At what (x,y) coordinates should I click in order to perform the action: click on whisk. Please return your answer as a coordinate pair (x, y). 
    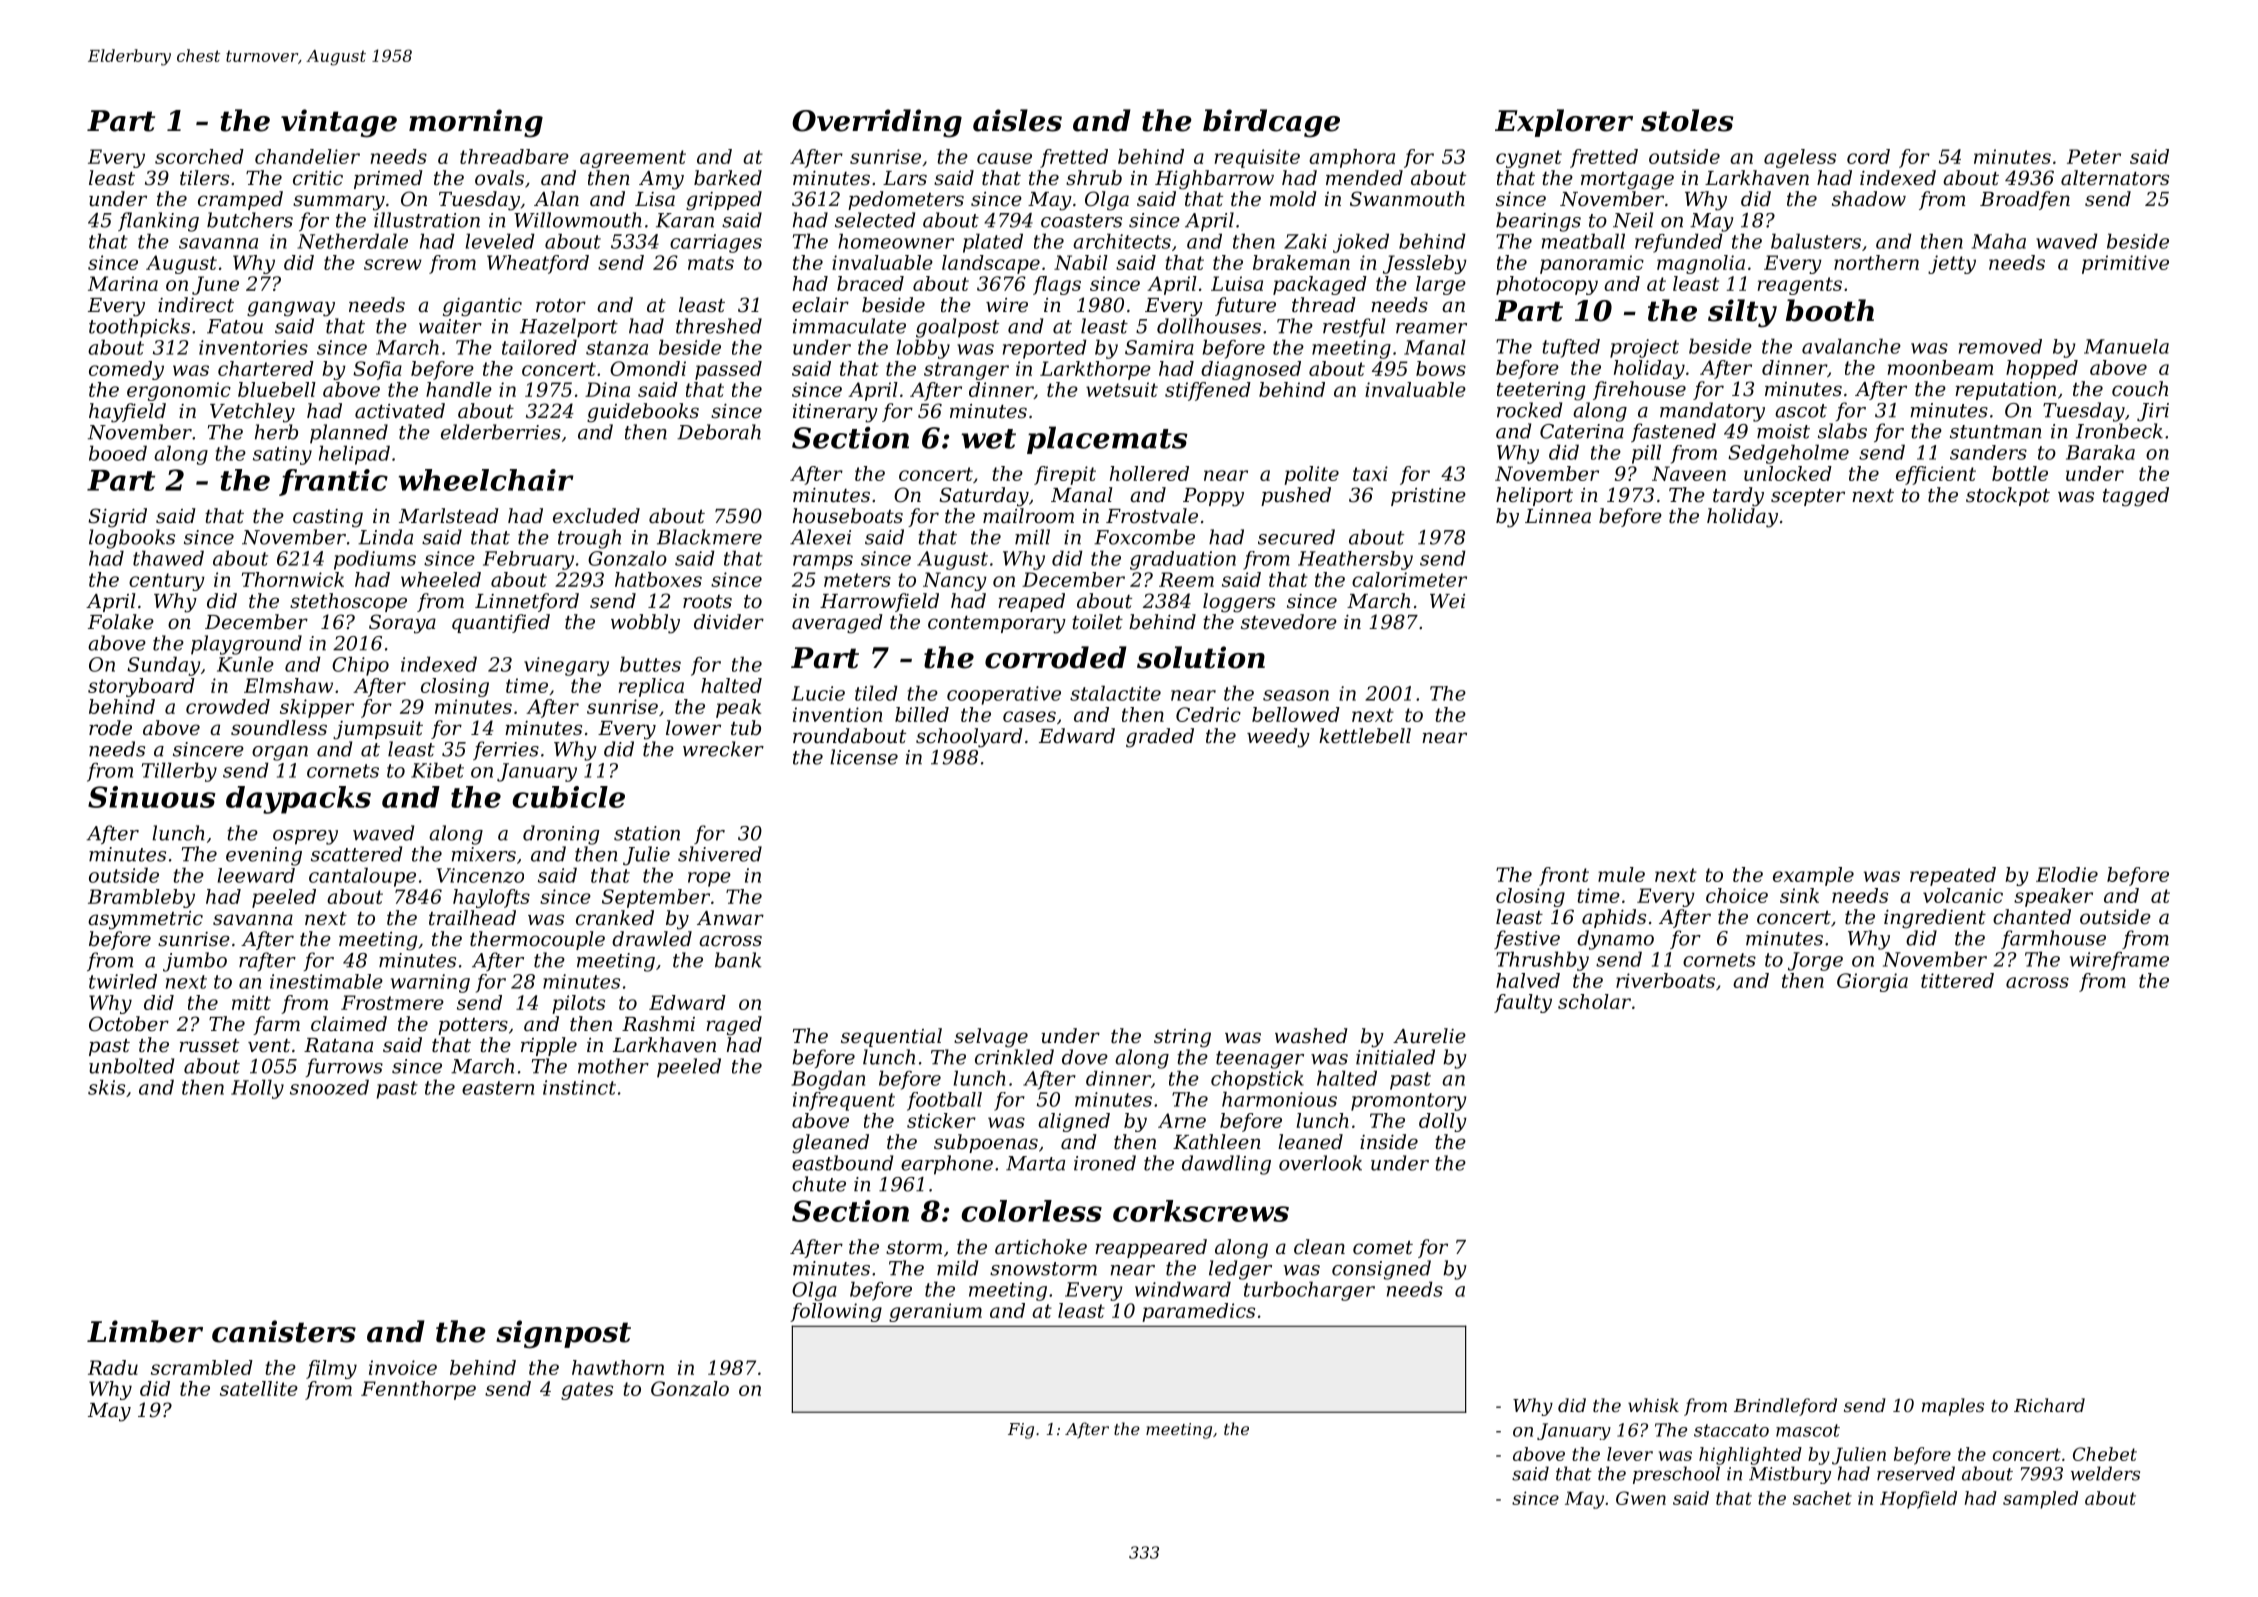
    Looking at the image, I should click on (1653, 1405).
